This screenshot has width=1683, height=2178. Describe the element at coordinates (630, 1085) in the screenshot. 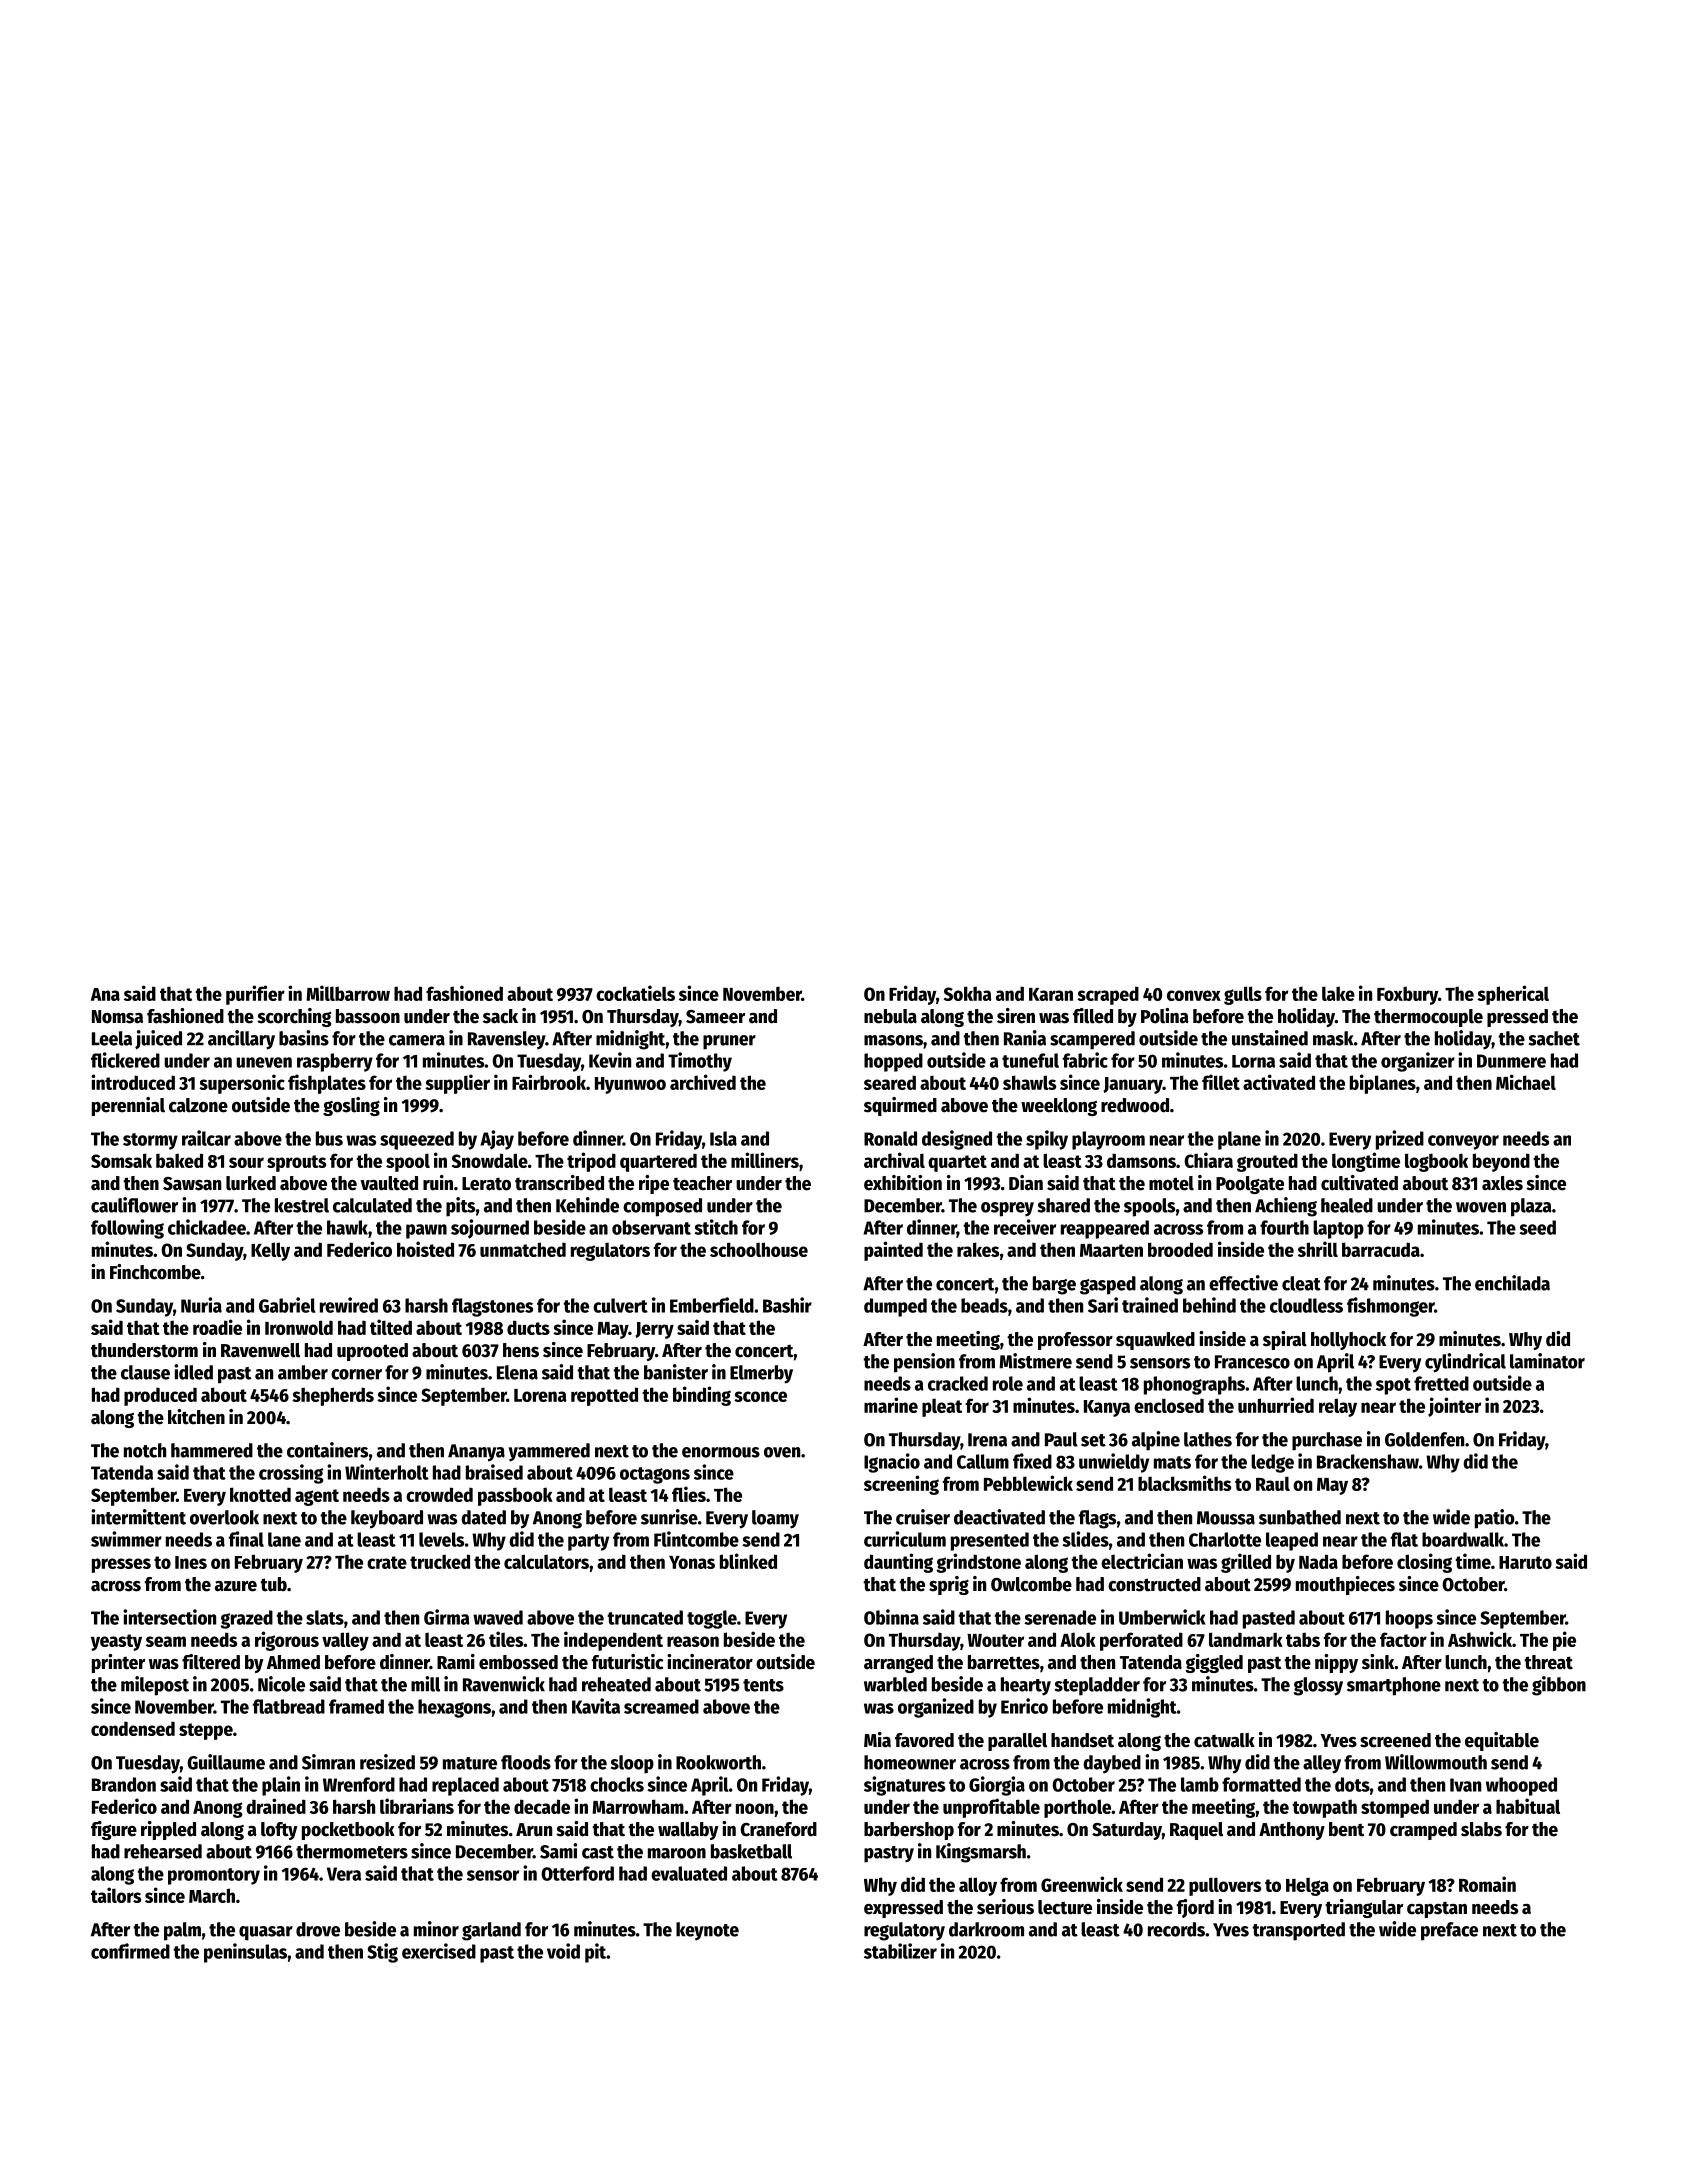

I see `Hyunwoo` at that location.
